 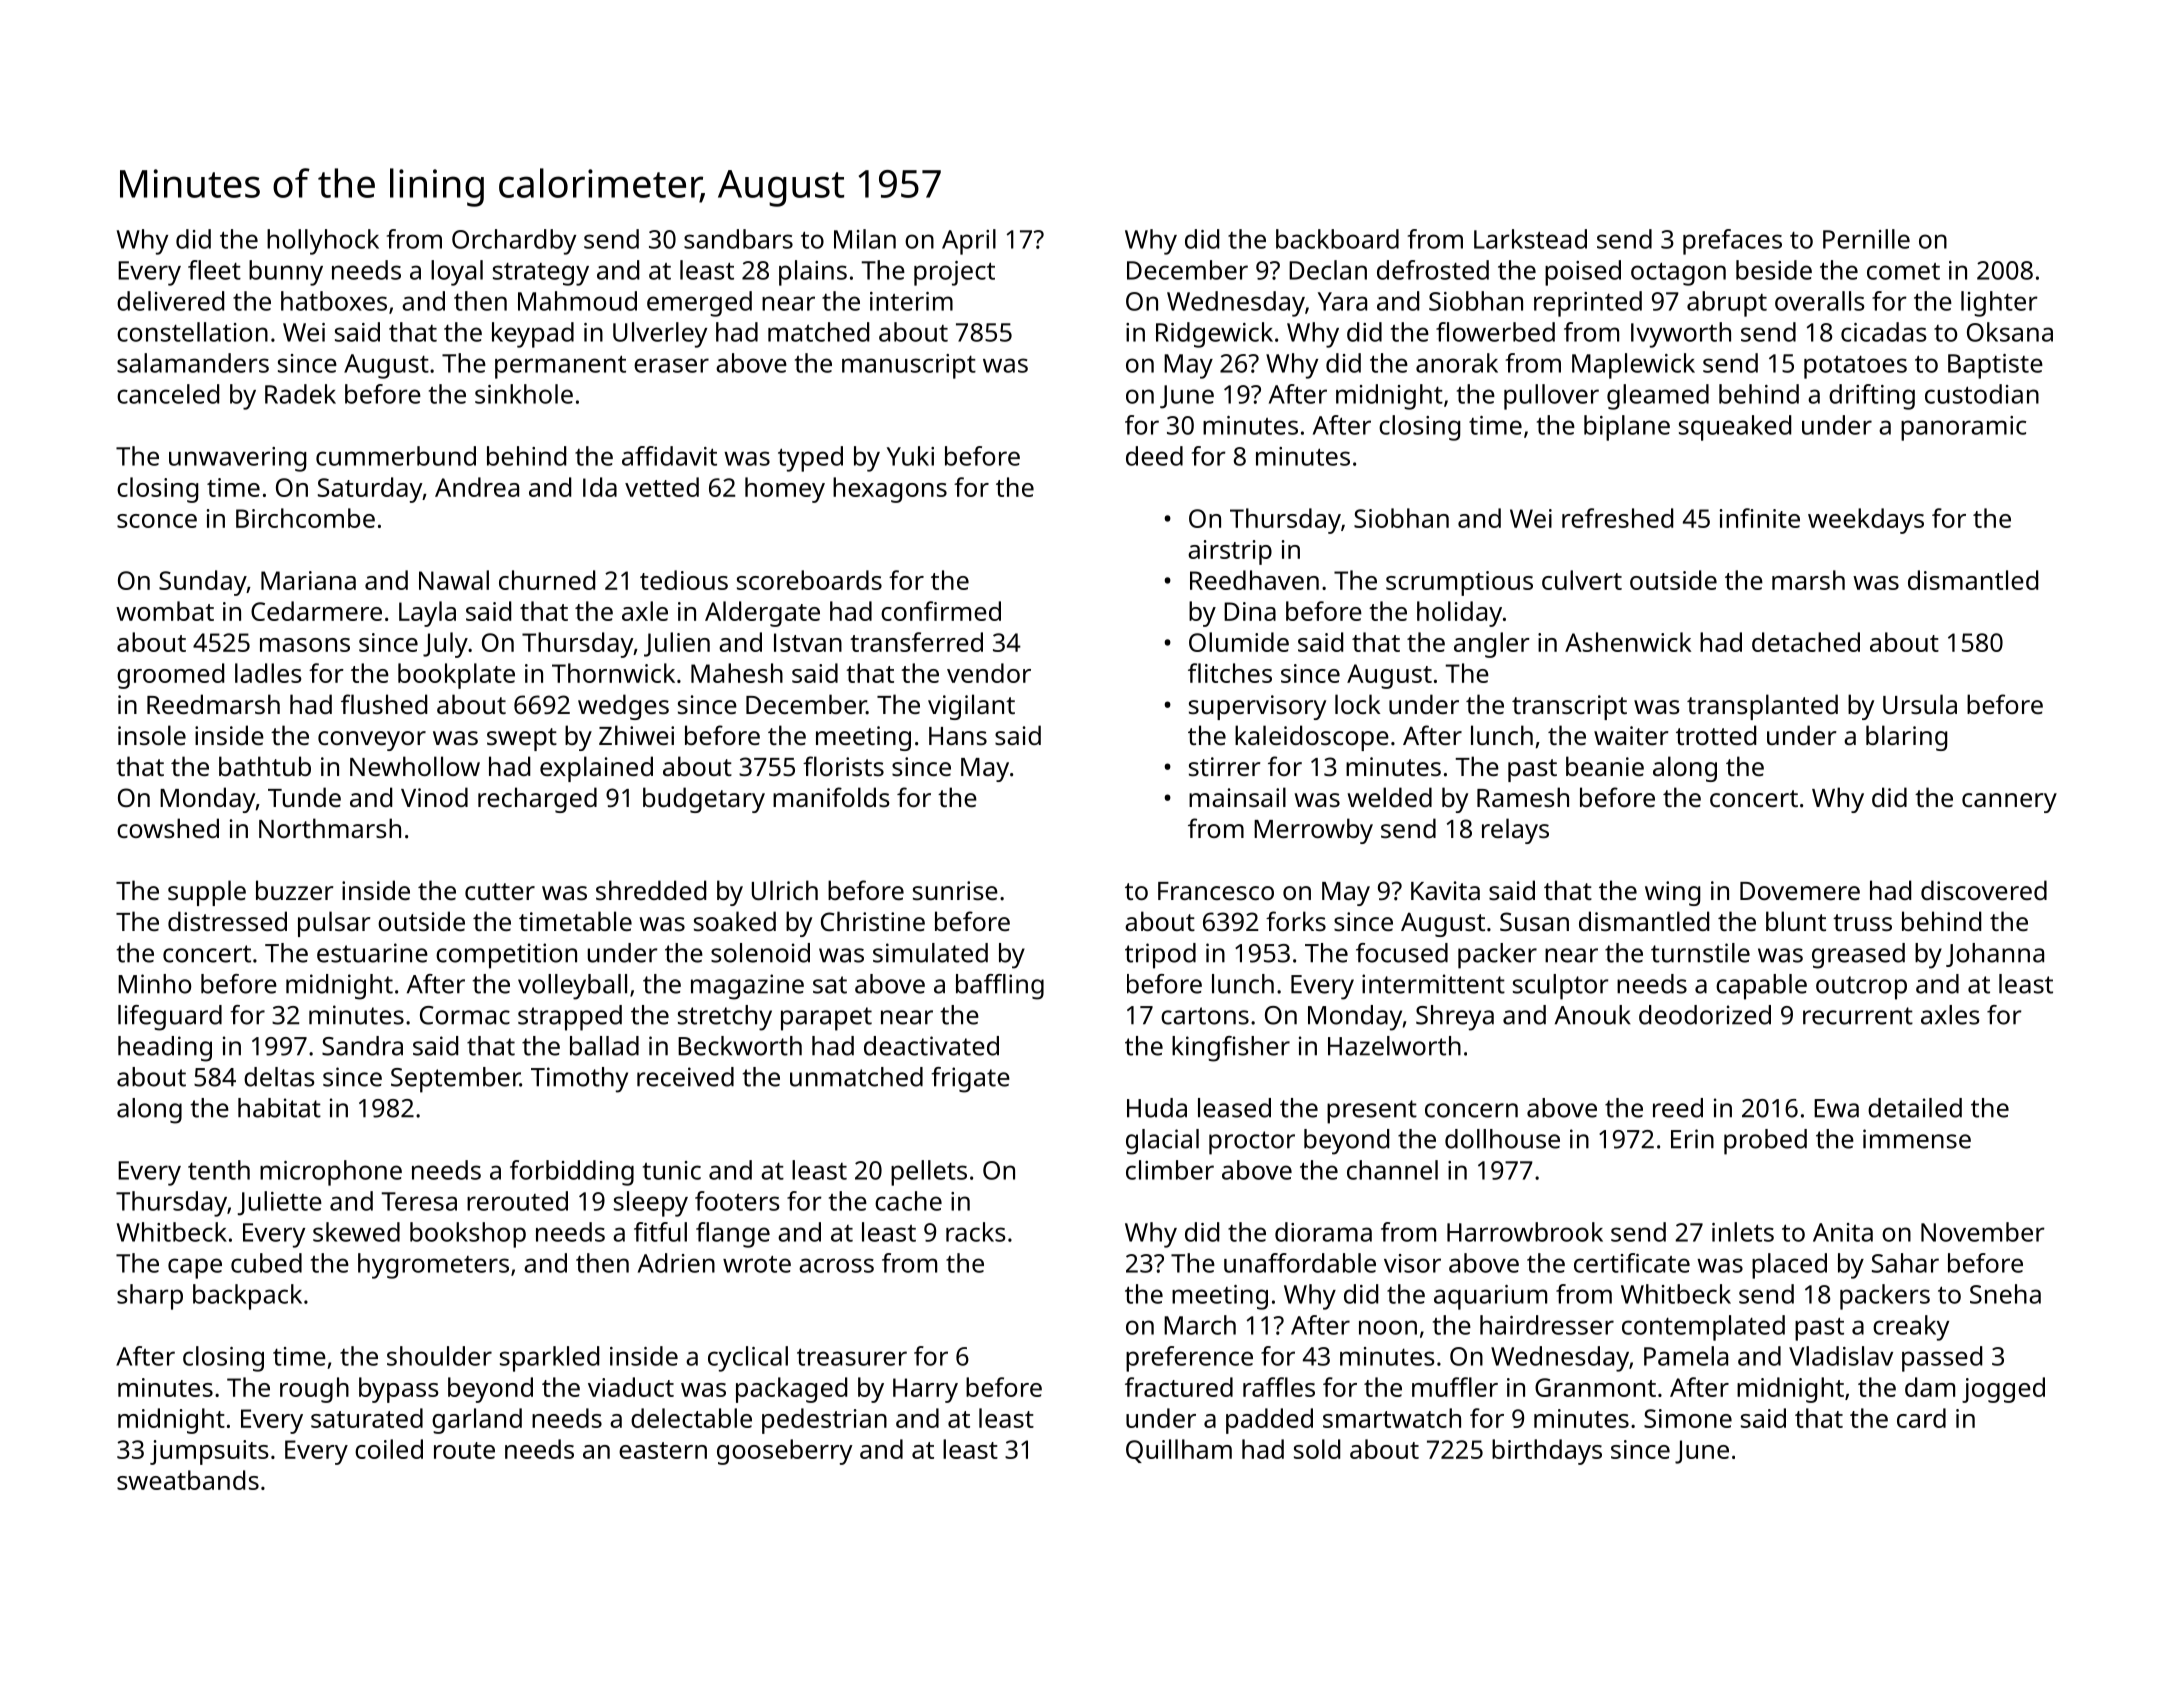 I want to click on explained, so click(x=596, y=769).
